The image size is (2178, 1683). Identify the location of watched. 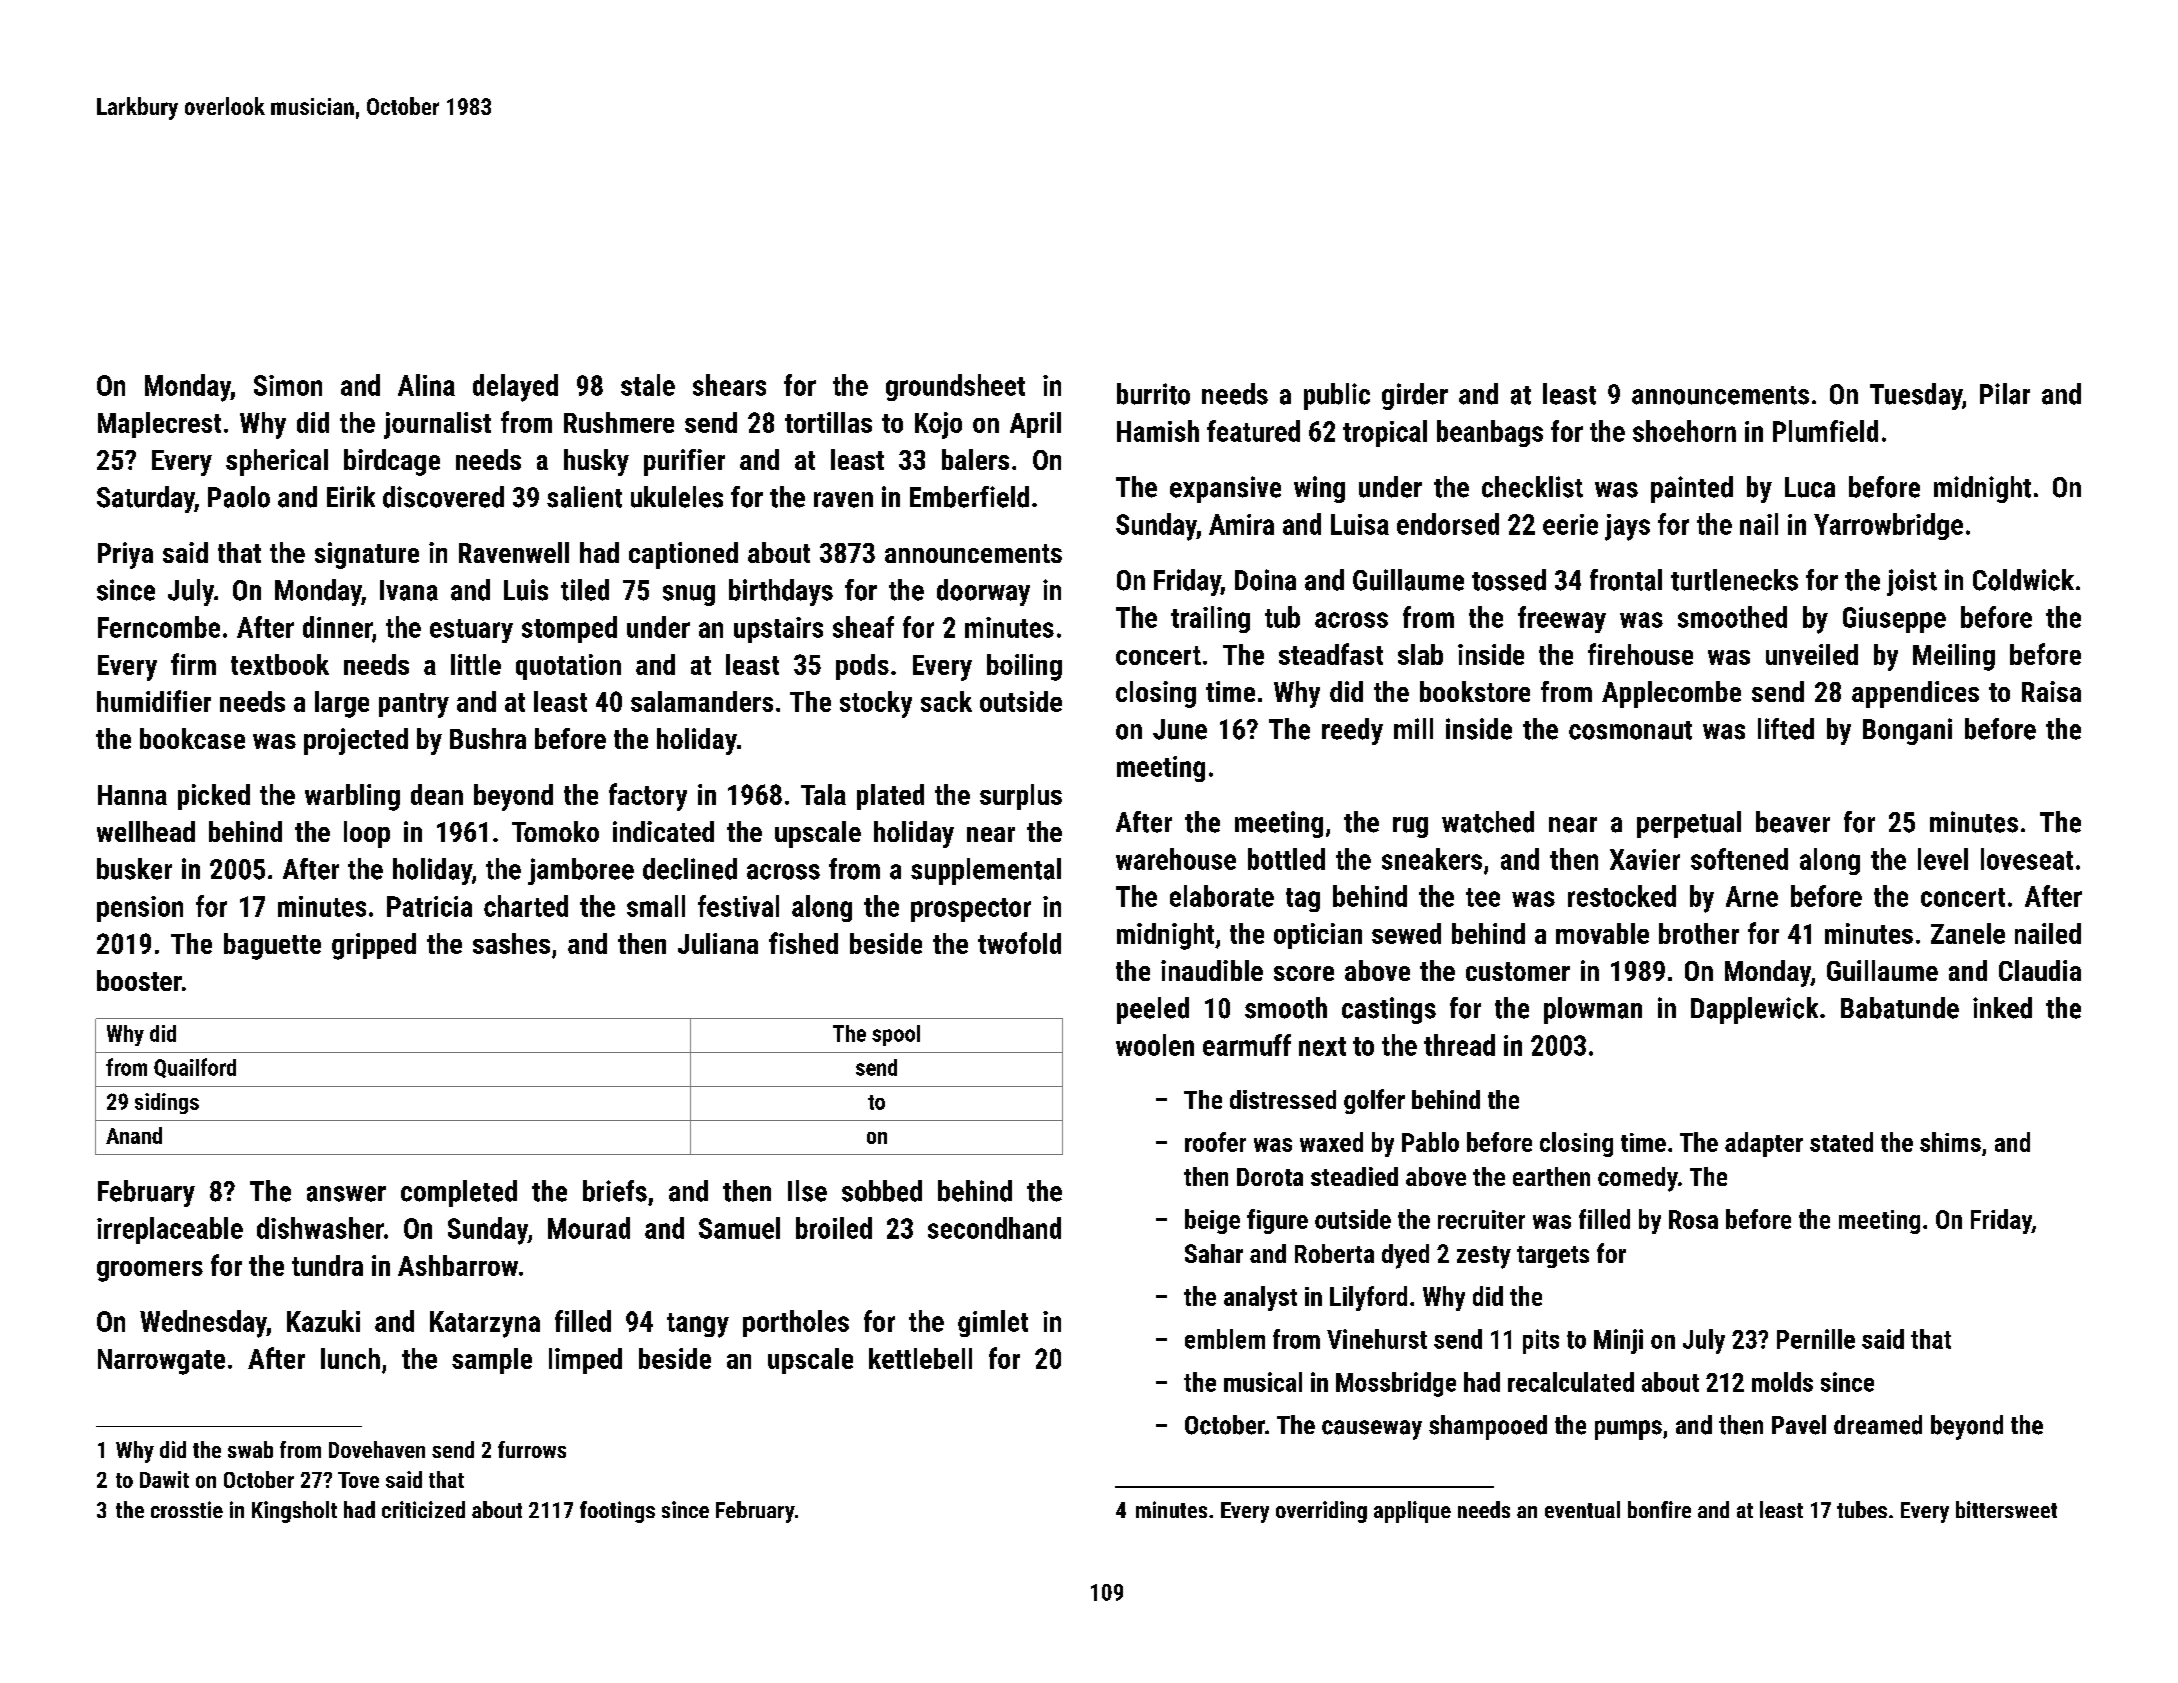
(1488, 822).
